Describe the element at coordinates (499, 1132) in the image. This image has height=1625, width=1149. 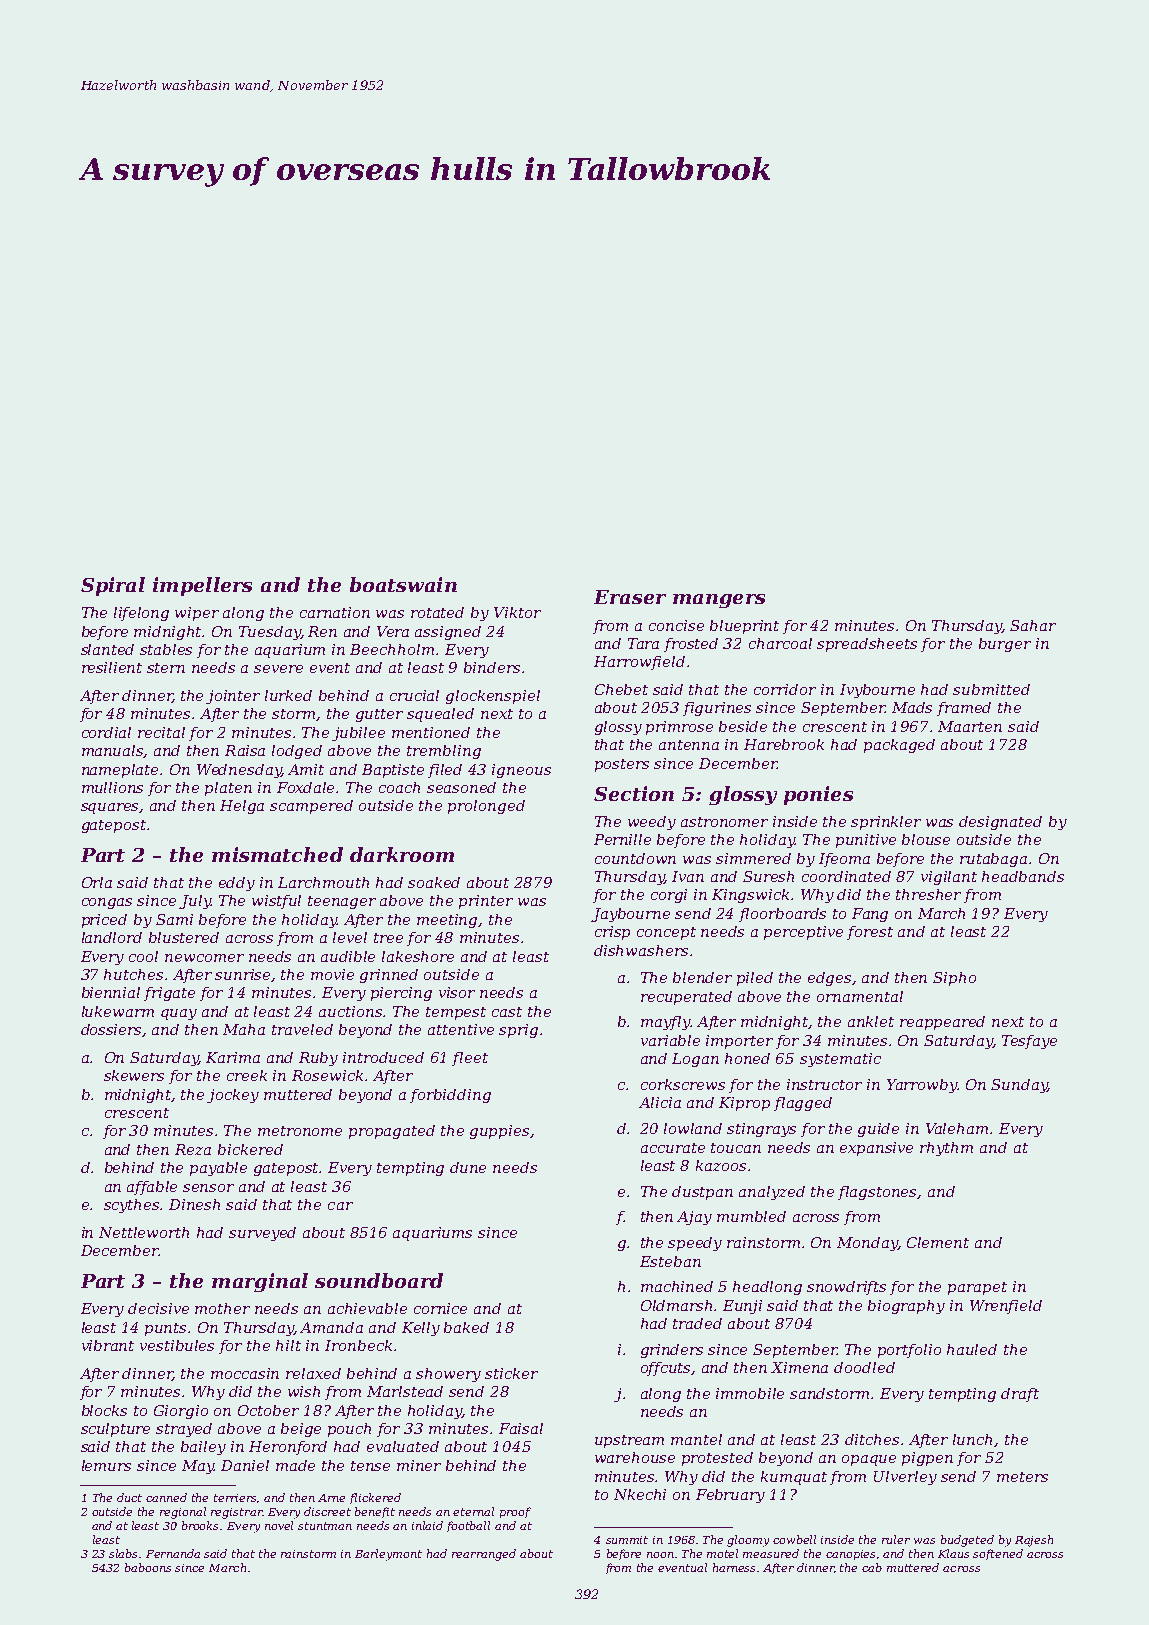
I see `guppies` at that location.
